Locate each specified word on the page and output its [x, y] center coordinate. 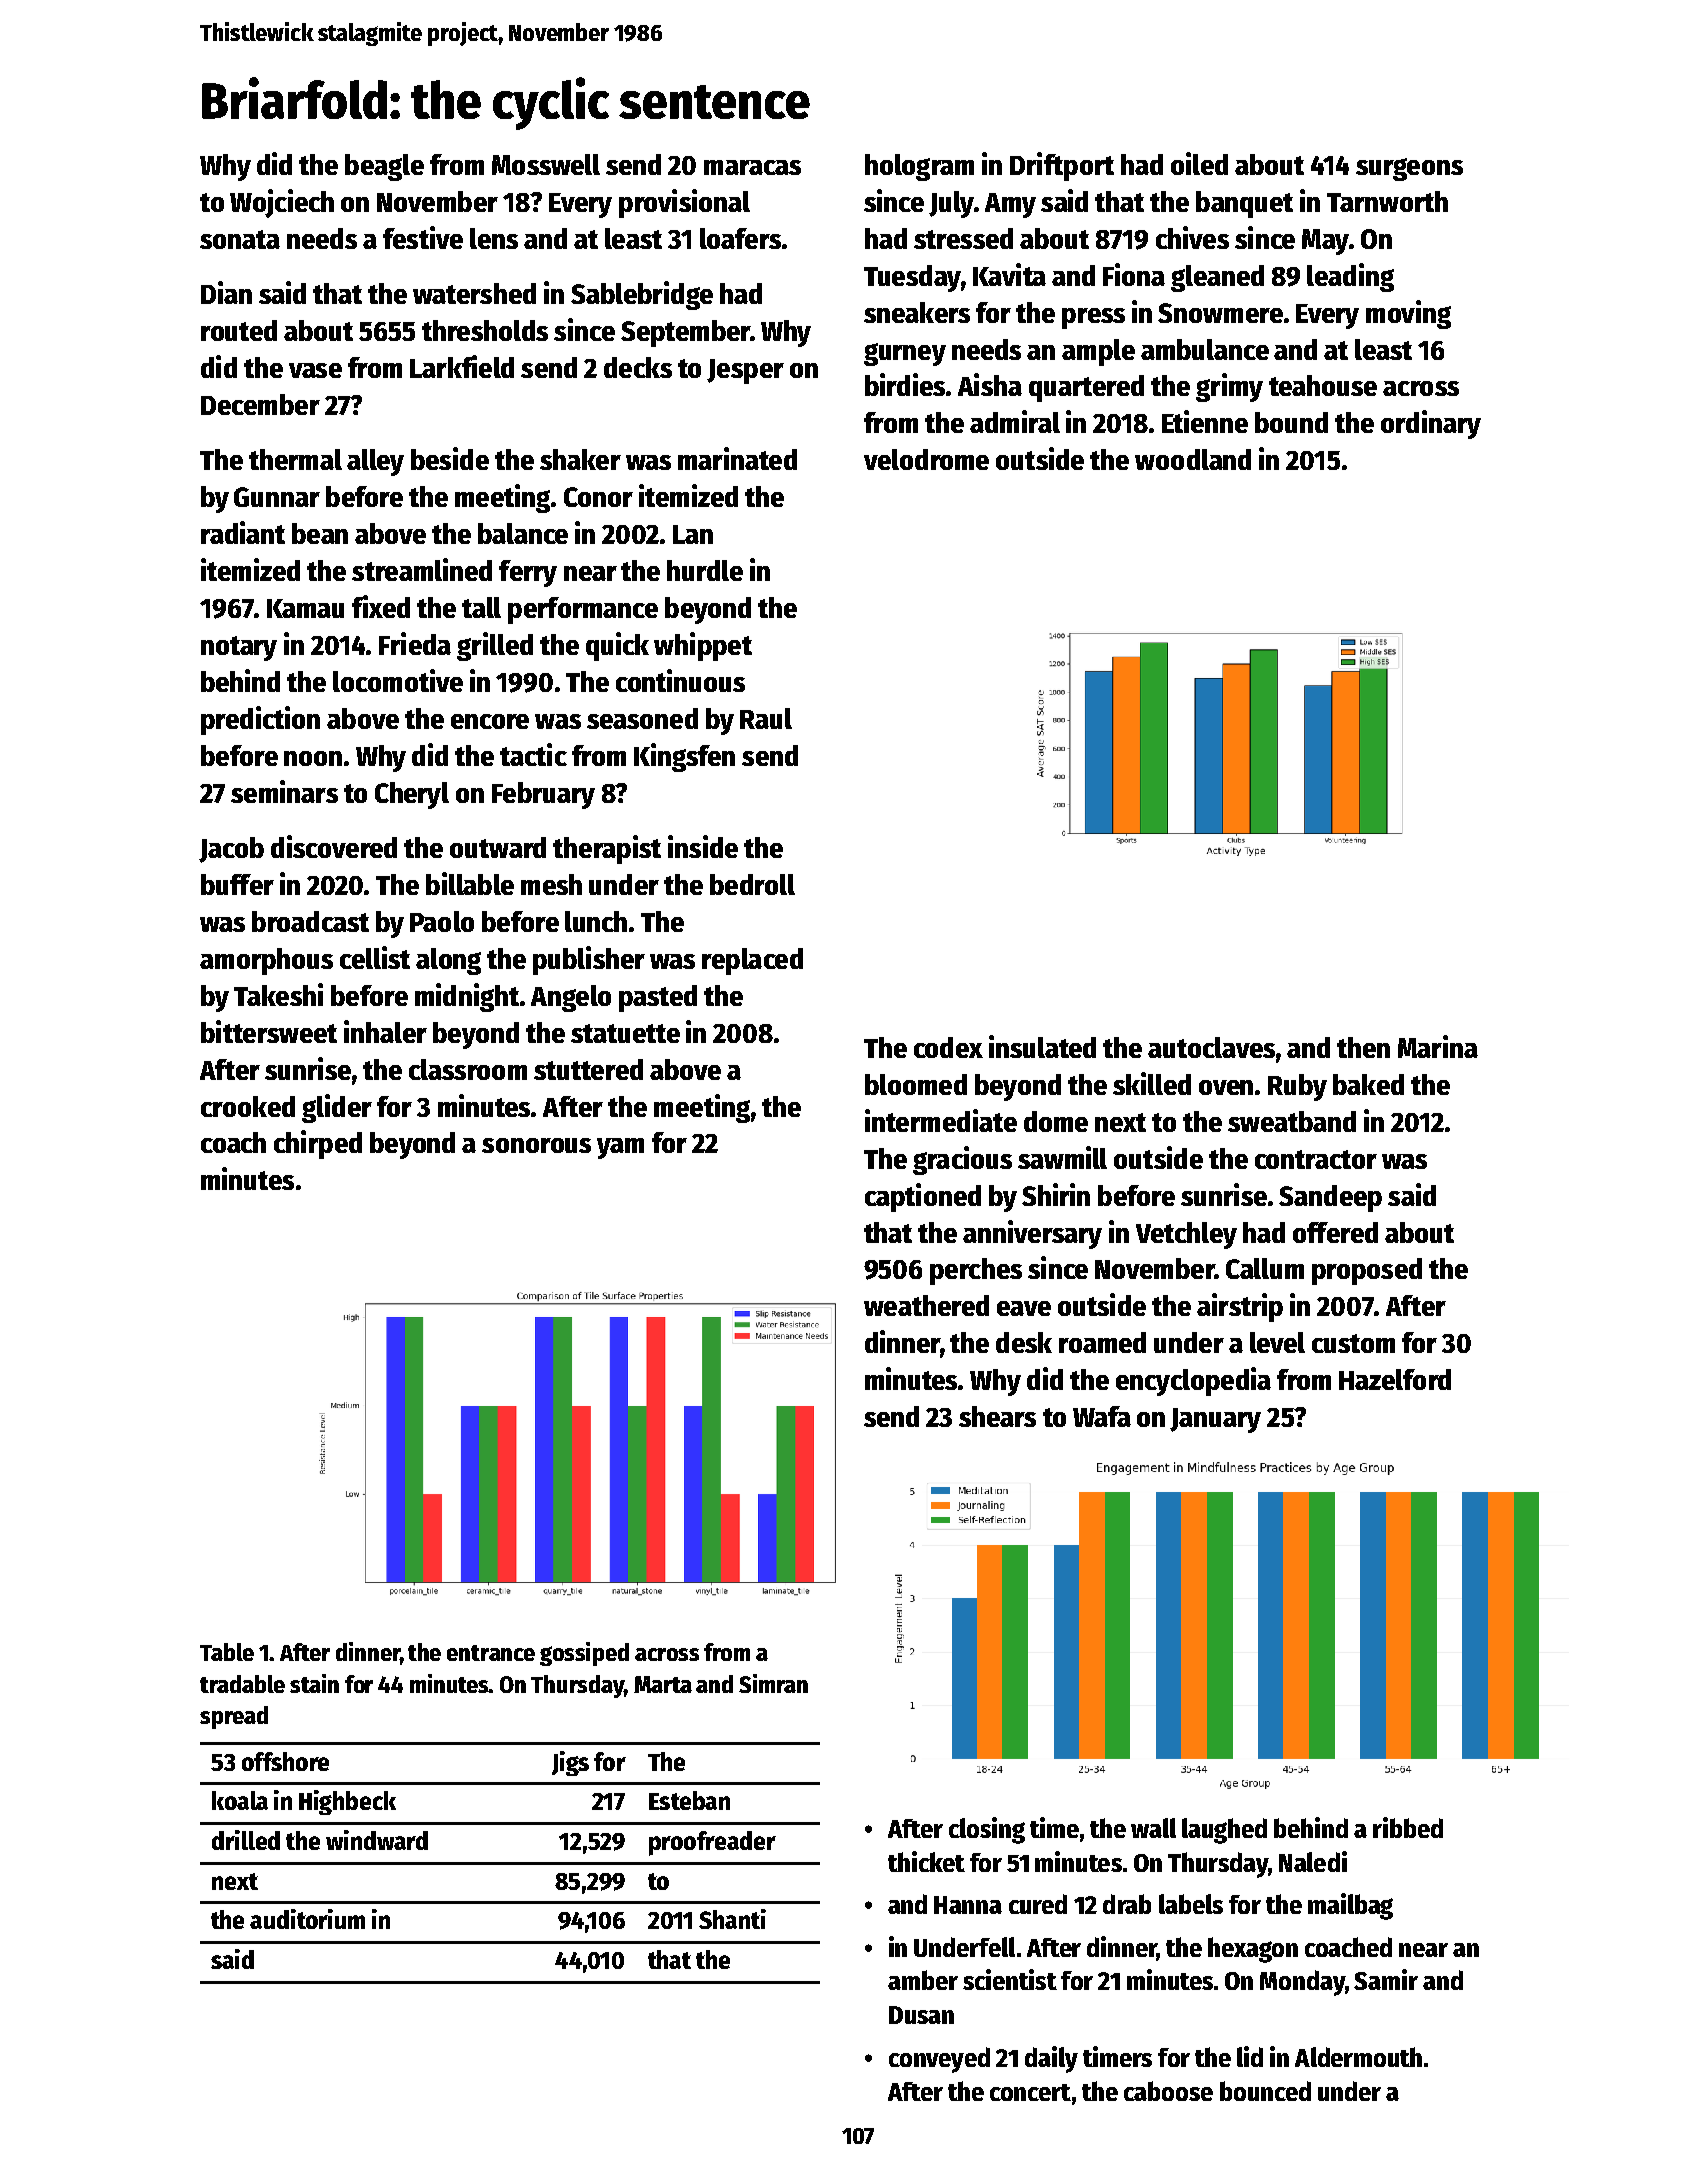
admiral [1015, 421]
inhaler [385, 1031]
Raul [766, 718]
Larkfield [462, 366]
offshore [285, 1761]
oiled [1199, 163]
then [1363, 1047]
